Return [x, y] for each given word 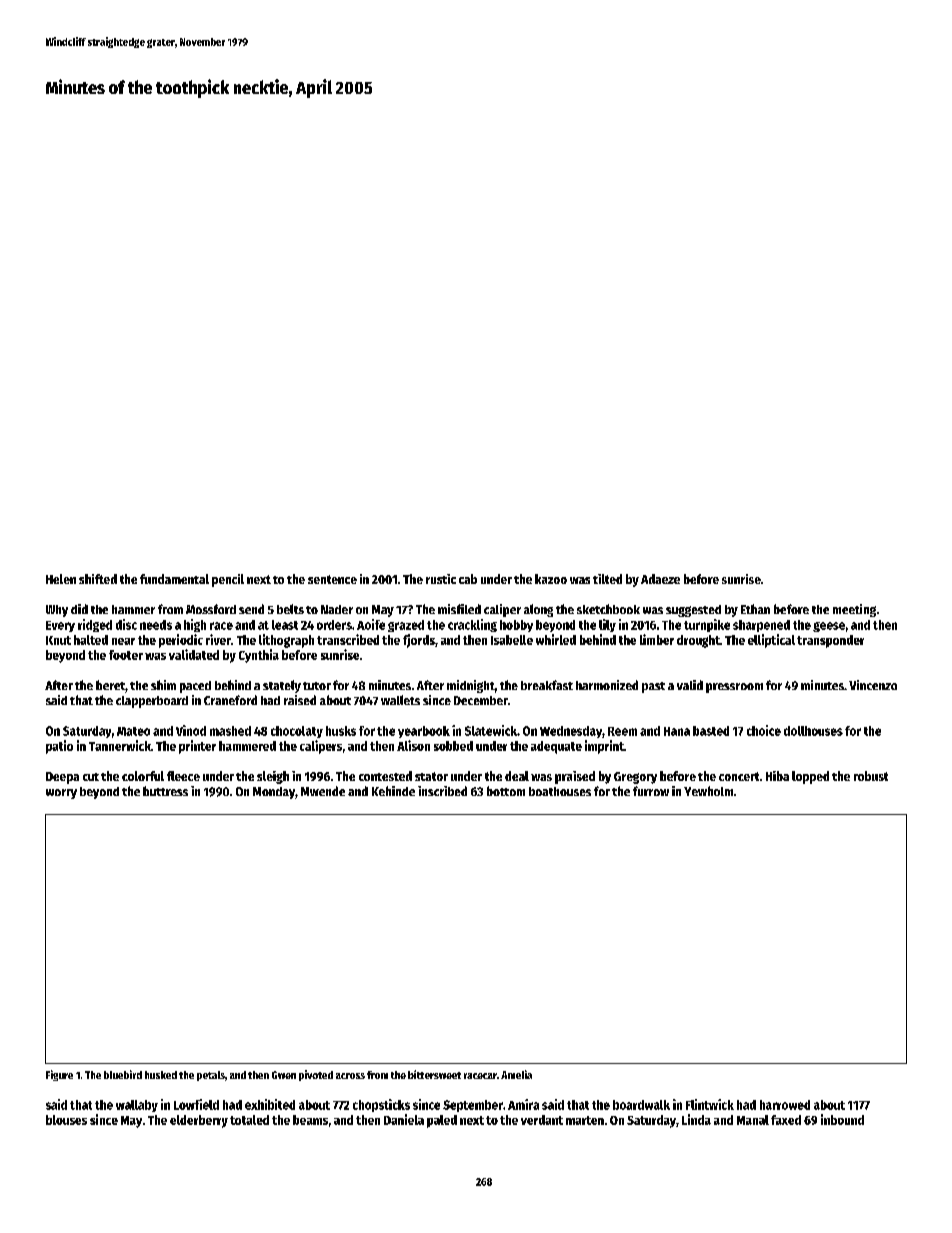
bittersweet [434, 1074]
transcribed [348, 639]
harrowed [785, 1105]
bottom [506, 791]
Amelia [516, 1074]
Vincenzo [873, 685]
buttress [165, 791]
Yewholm [708, 791]
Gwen [284, 1075]
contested [385, 776]
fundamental [174, 579]
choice [764, 730]
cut [91, 777]
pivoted [316, 1075]
